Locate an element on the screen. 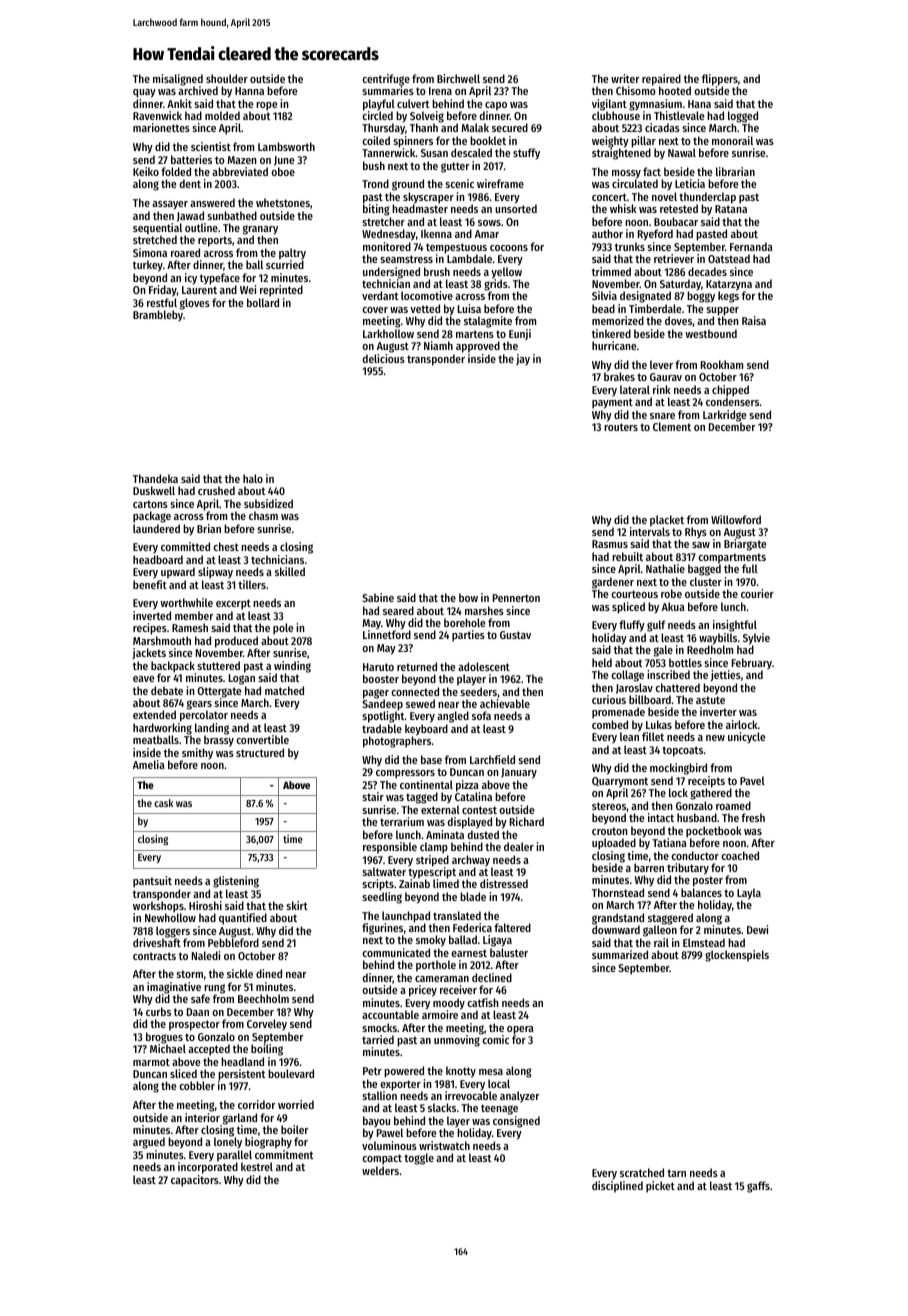 The width and height of the screenshot is (908, 1316). repaired is located at coordinates (661, 80).
